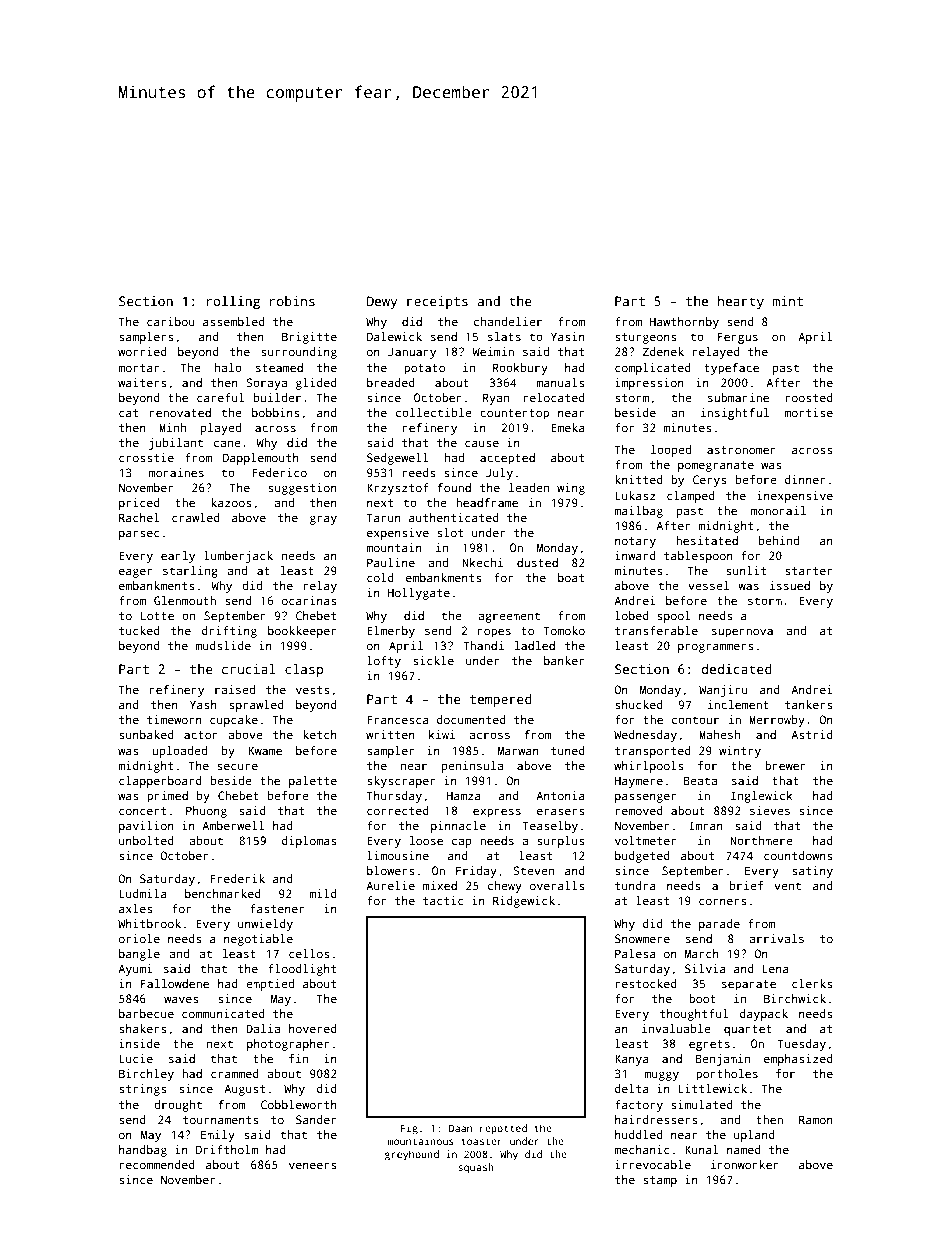 This page has width=952, height=1233. What do you see at coordinates (302, 489) in the page?
I see `suggestion` at bounding box center [302, 489].
